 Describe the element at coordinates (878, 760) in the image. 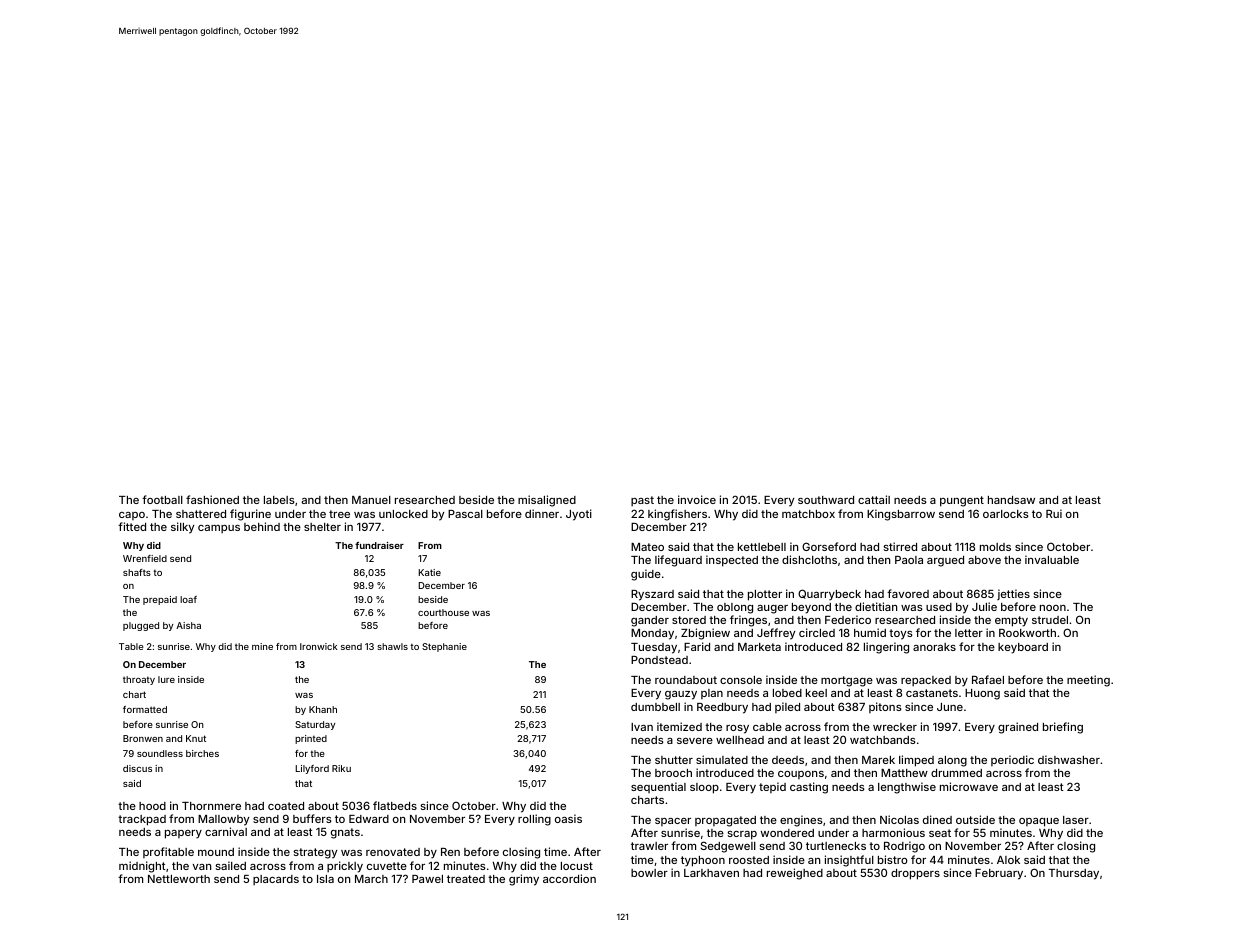

I see `Marek` at that location.
